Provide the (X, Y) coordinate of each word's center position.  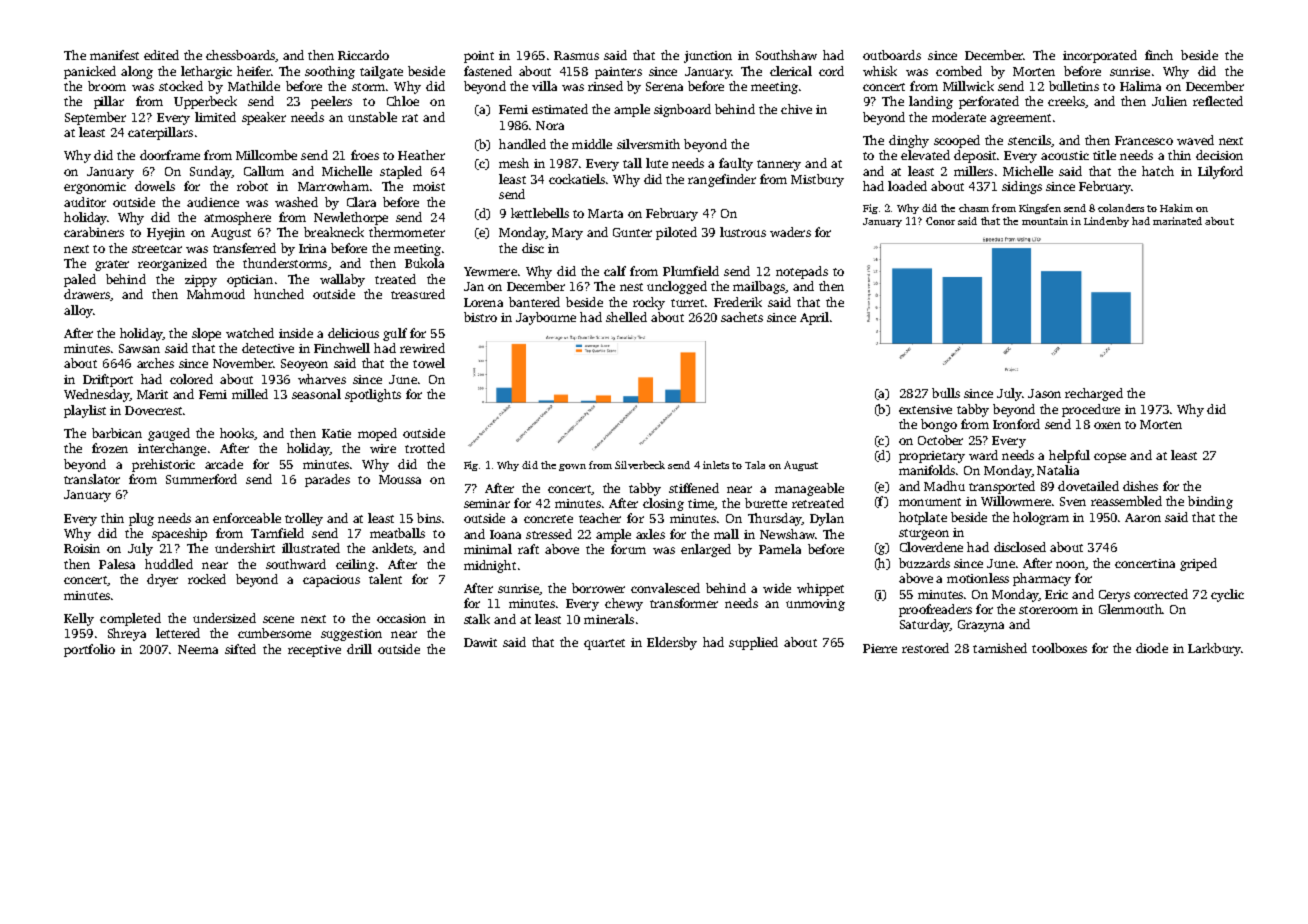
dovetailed (1088, 486)
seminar (487, 503)
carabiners (94, 232)
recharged (1094, 394)
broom (107, 86)
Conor (940, 221)
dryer (162, 580)
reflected (1218, 101)
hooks (237, 433)
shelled (626, 317)
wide (777, 588)
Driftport (108, 380)
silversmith (648, 144)
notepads (802, 272)
